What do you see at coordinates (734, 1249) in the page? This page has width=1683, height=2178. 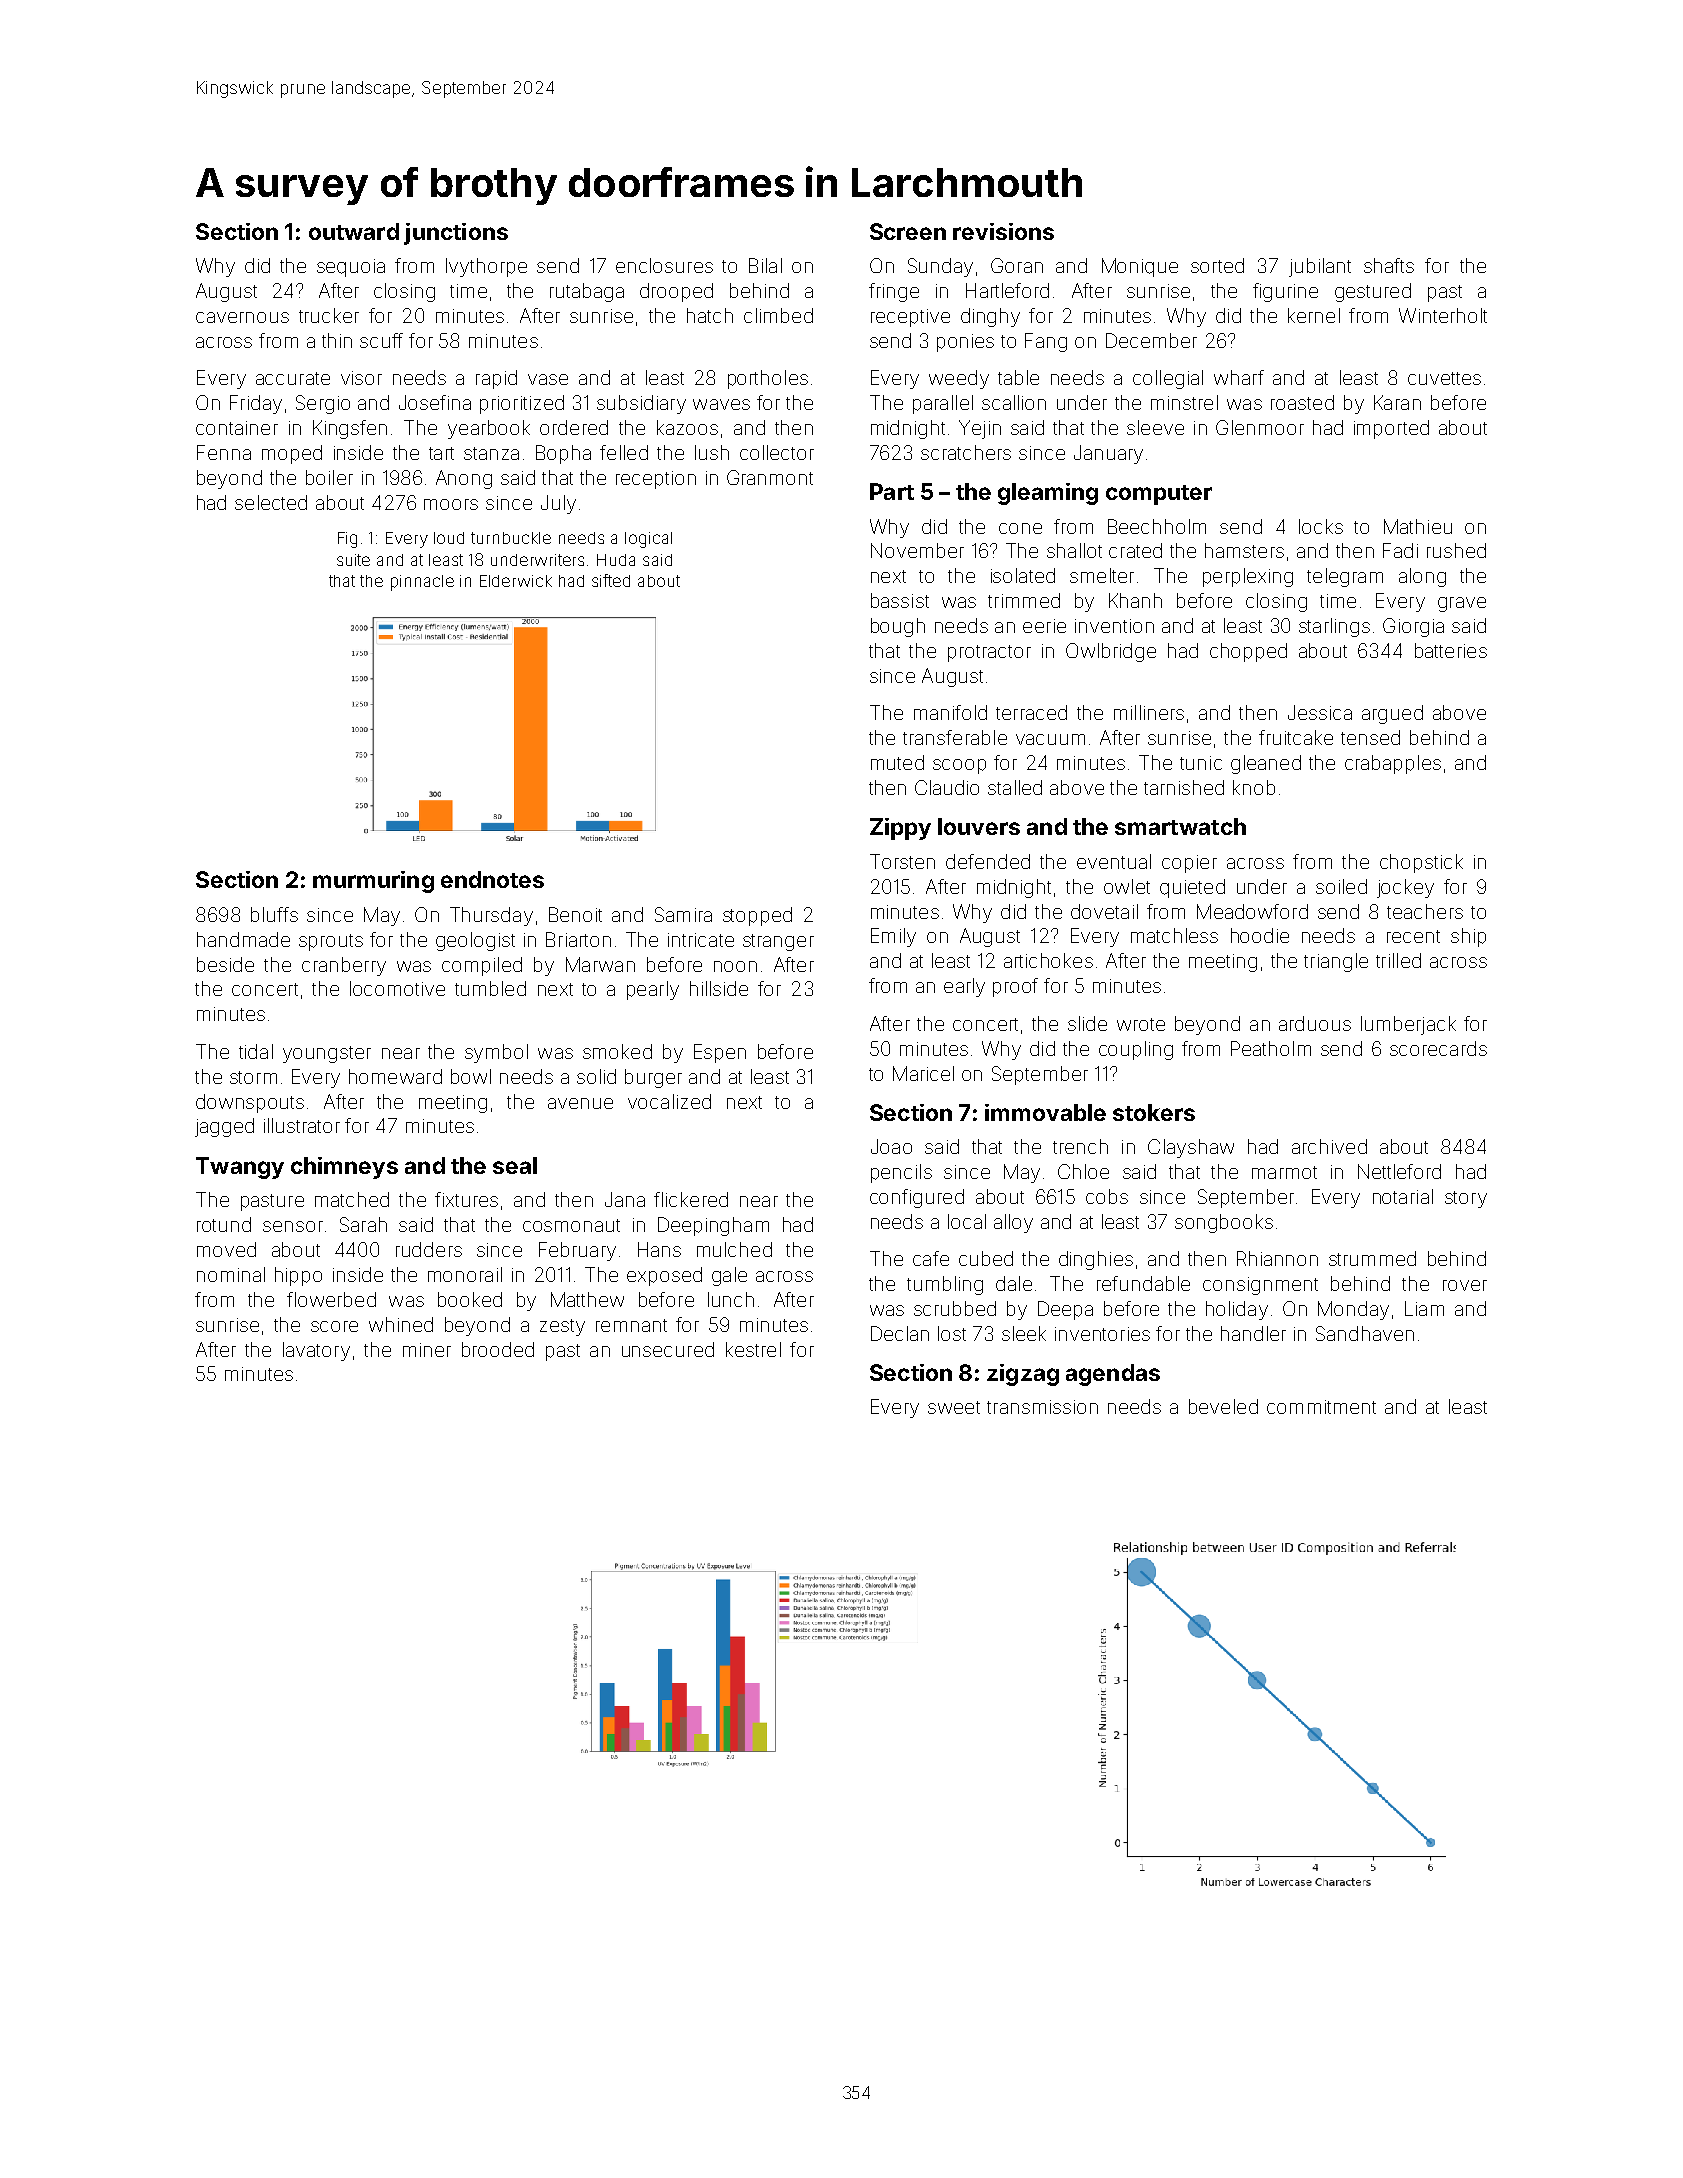 I see `mulched` at bounding box center [734, 1249].
